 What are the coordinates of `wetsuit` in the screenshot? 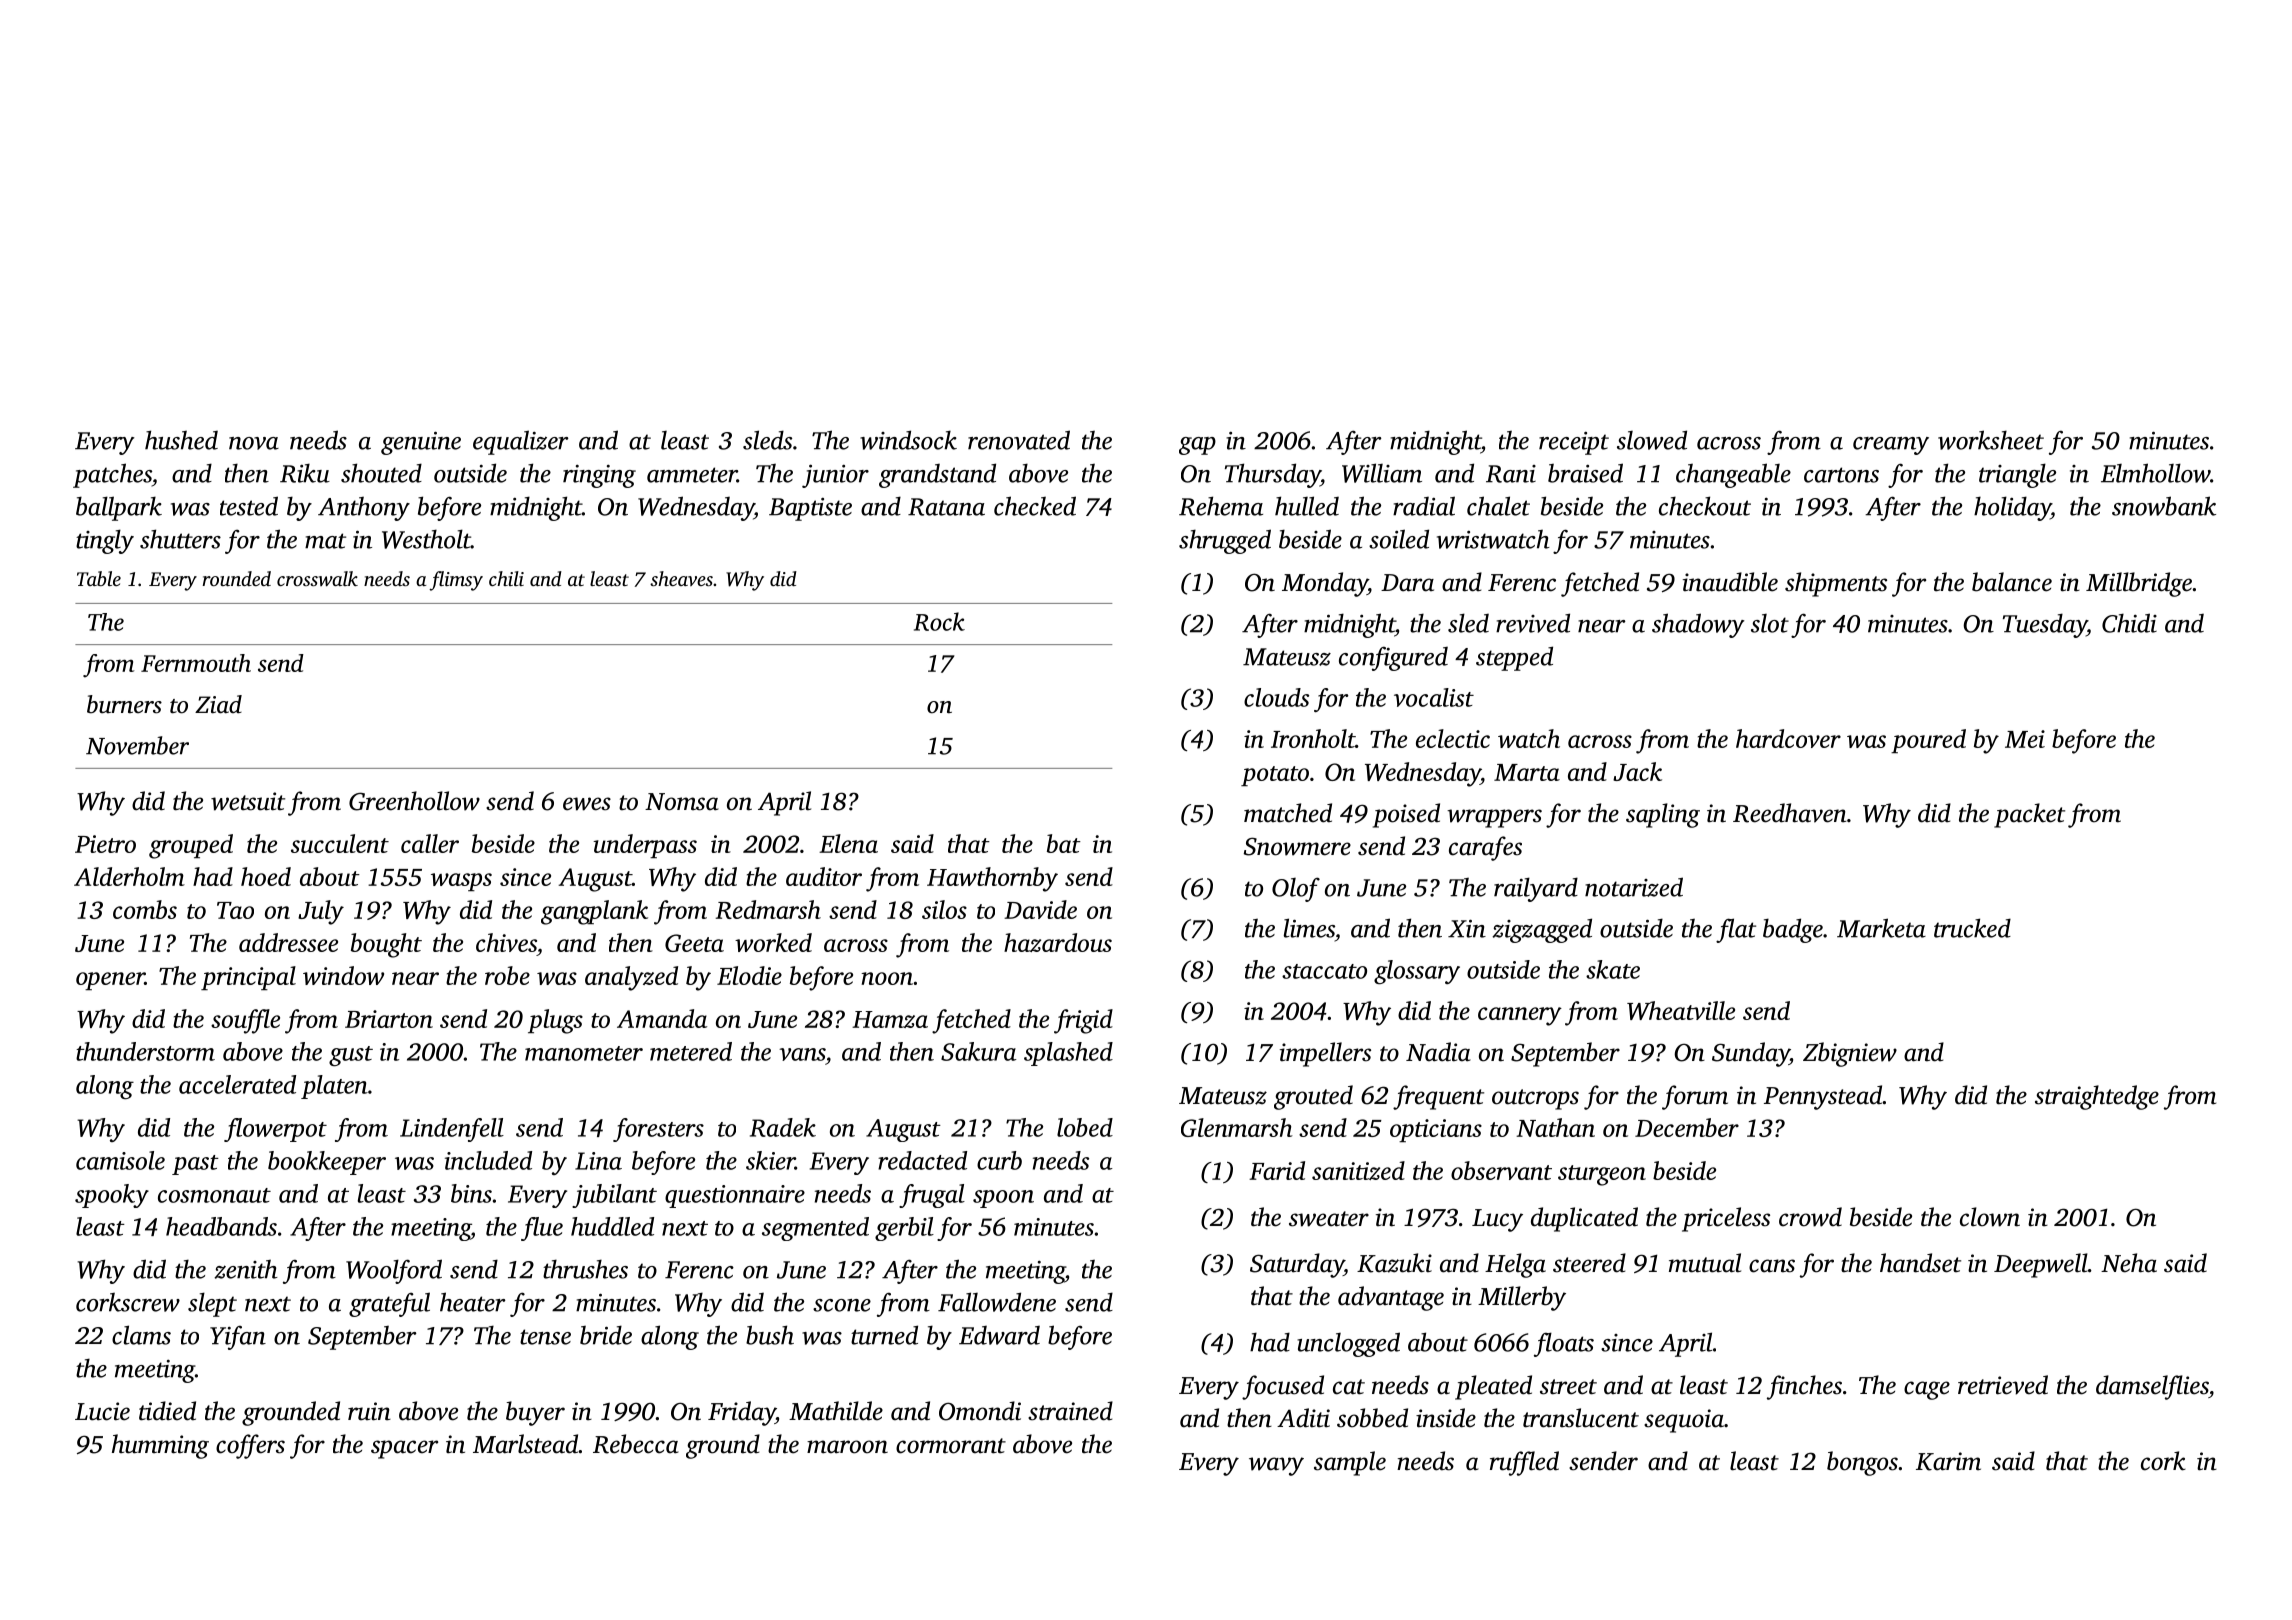 It's located at (248, 801).
